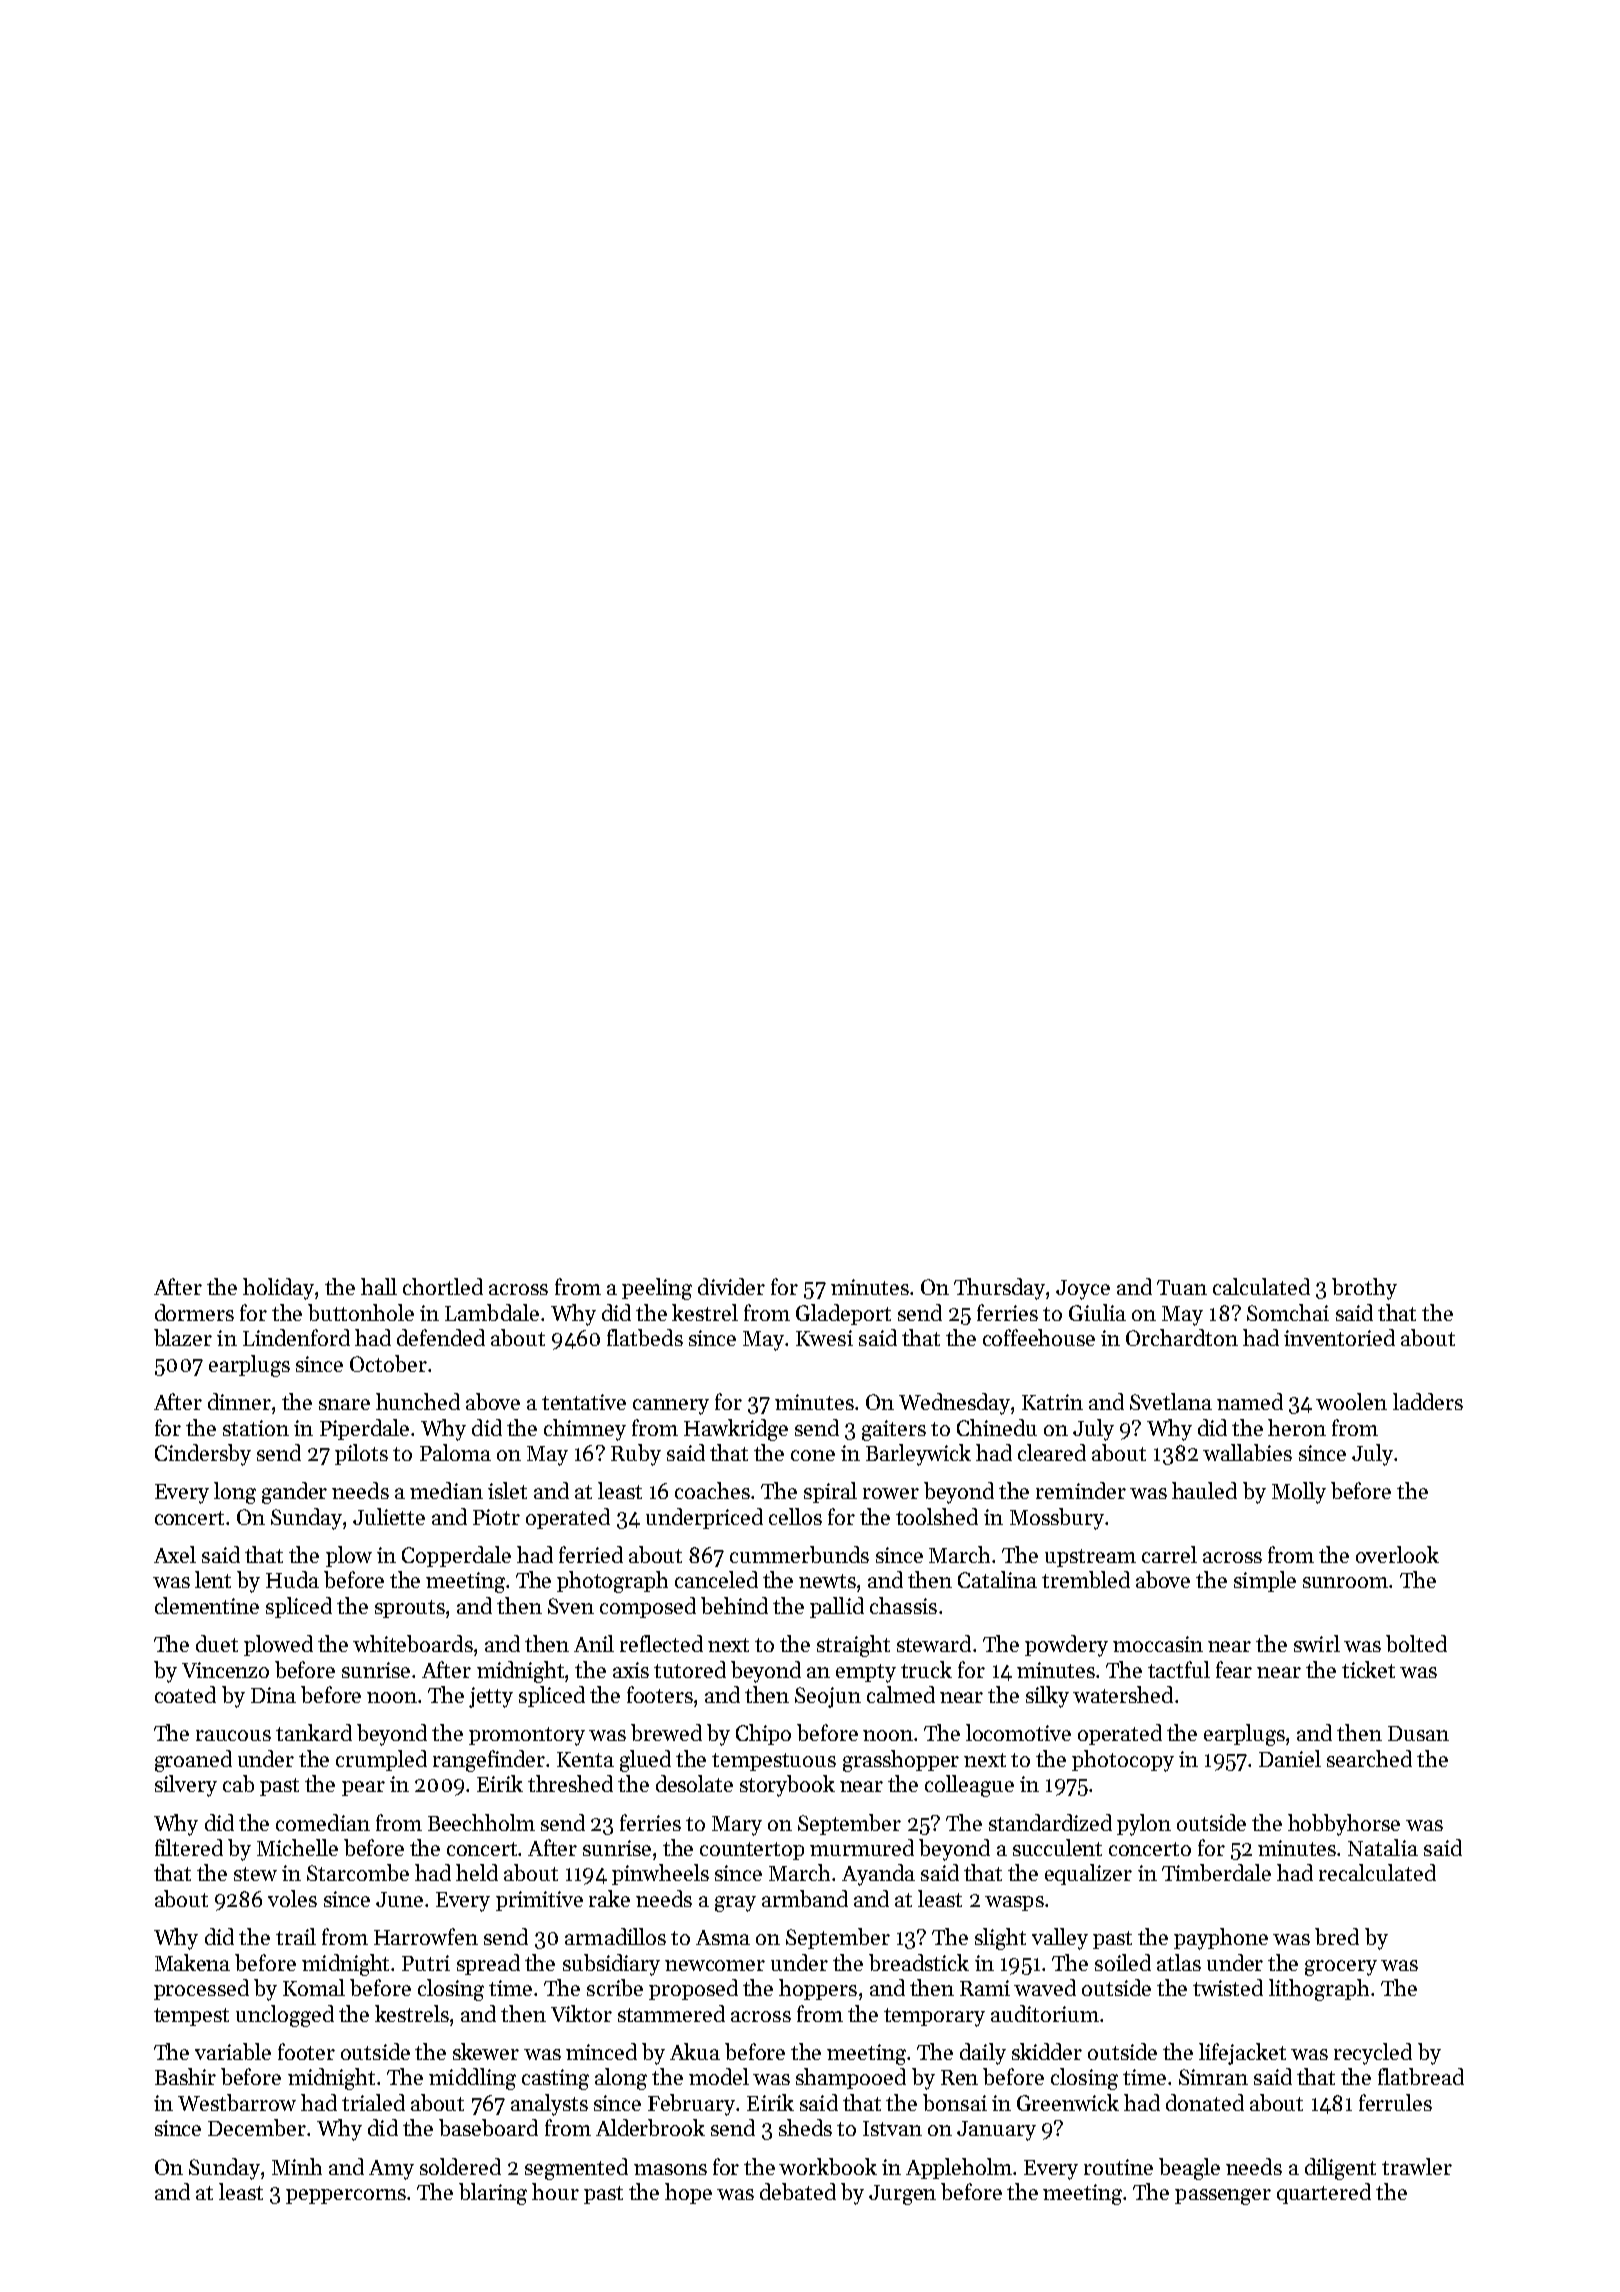  I want to click on Hawkridge, so click(736, 1430).
